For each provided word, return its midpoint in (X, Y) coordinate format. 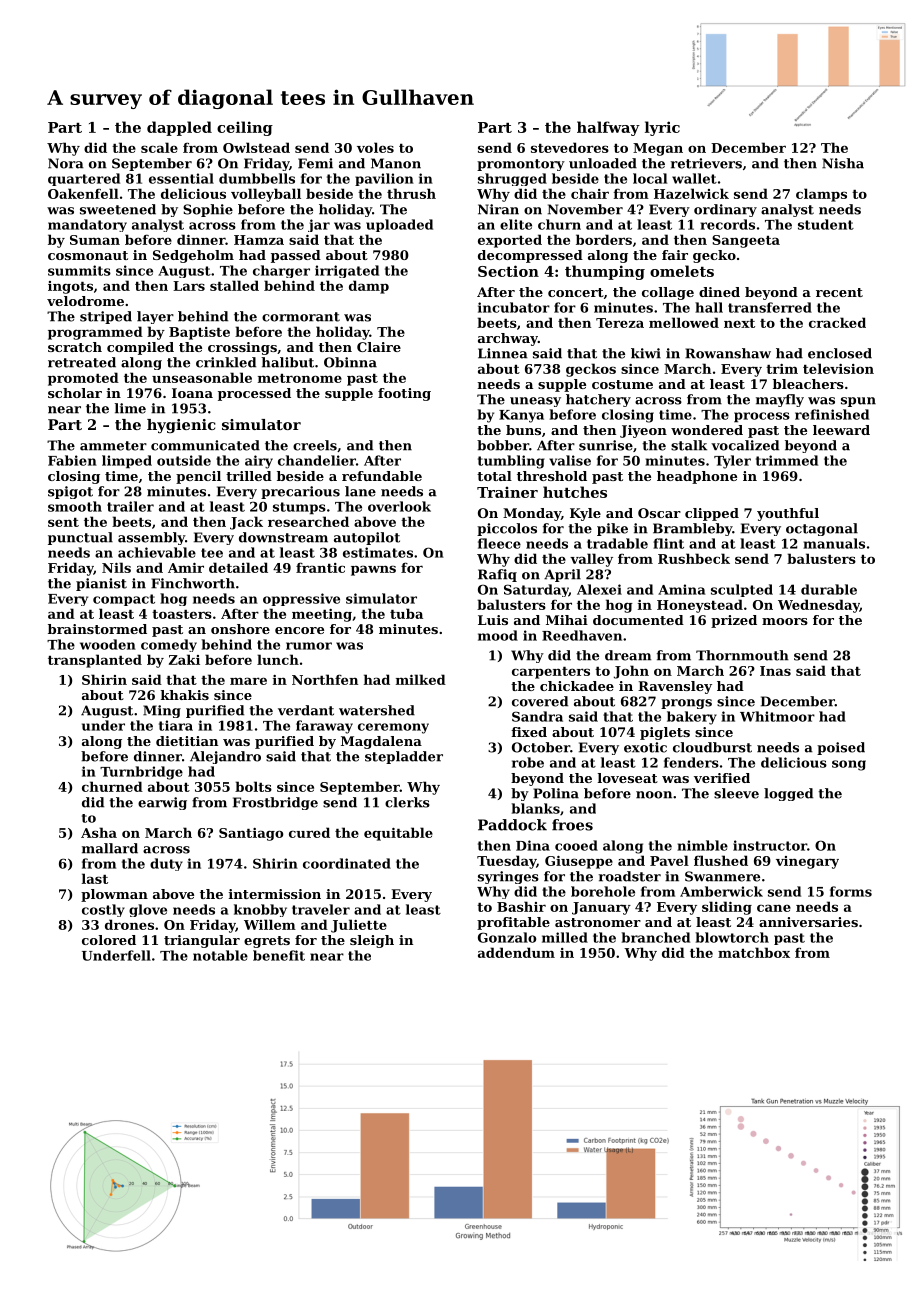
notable (220, 955)
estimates (378, 552)
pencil (198, 477)
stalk (689, 445)
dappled (179, 128)
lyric (662, 128)
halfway (608, 128)
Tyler (732, 462)
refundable (382, 476)
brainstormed (97, 629)
